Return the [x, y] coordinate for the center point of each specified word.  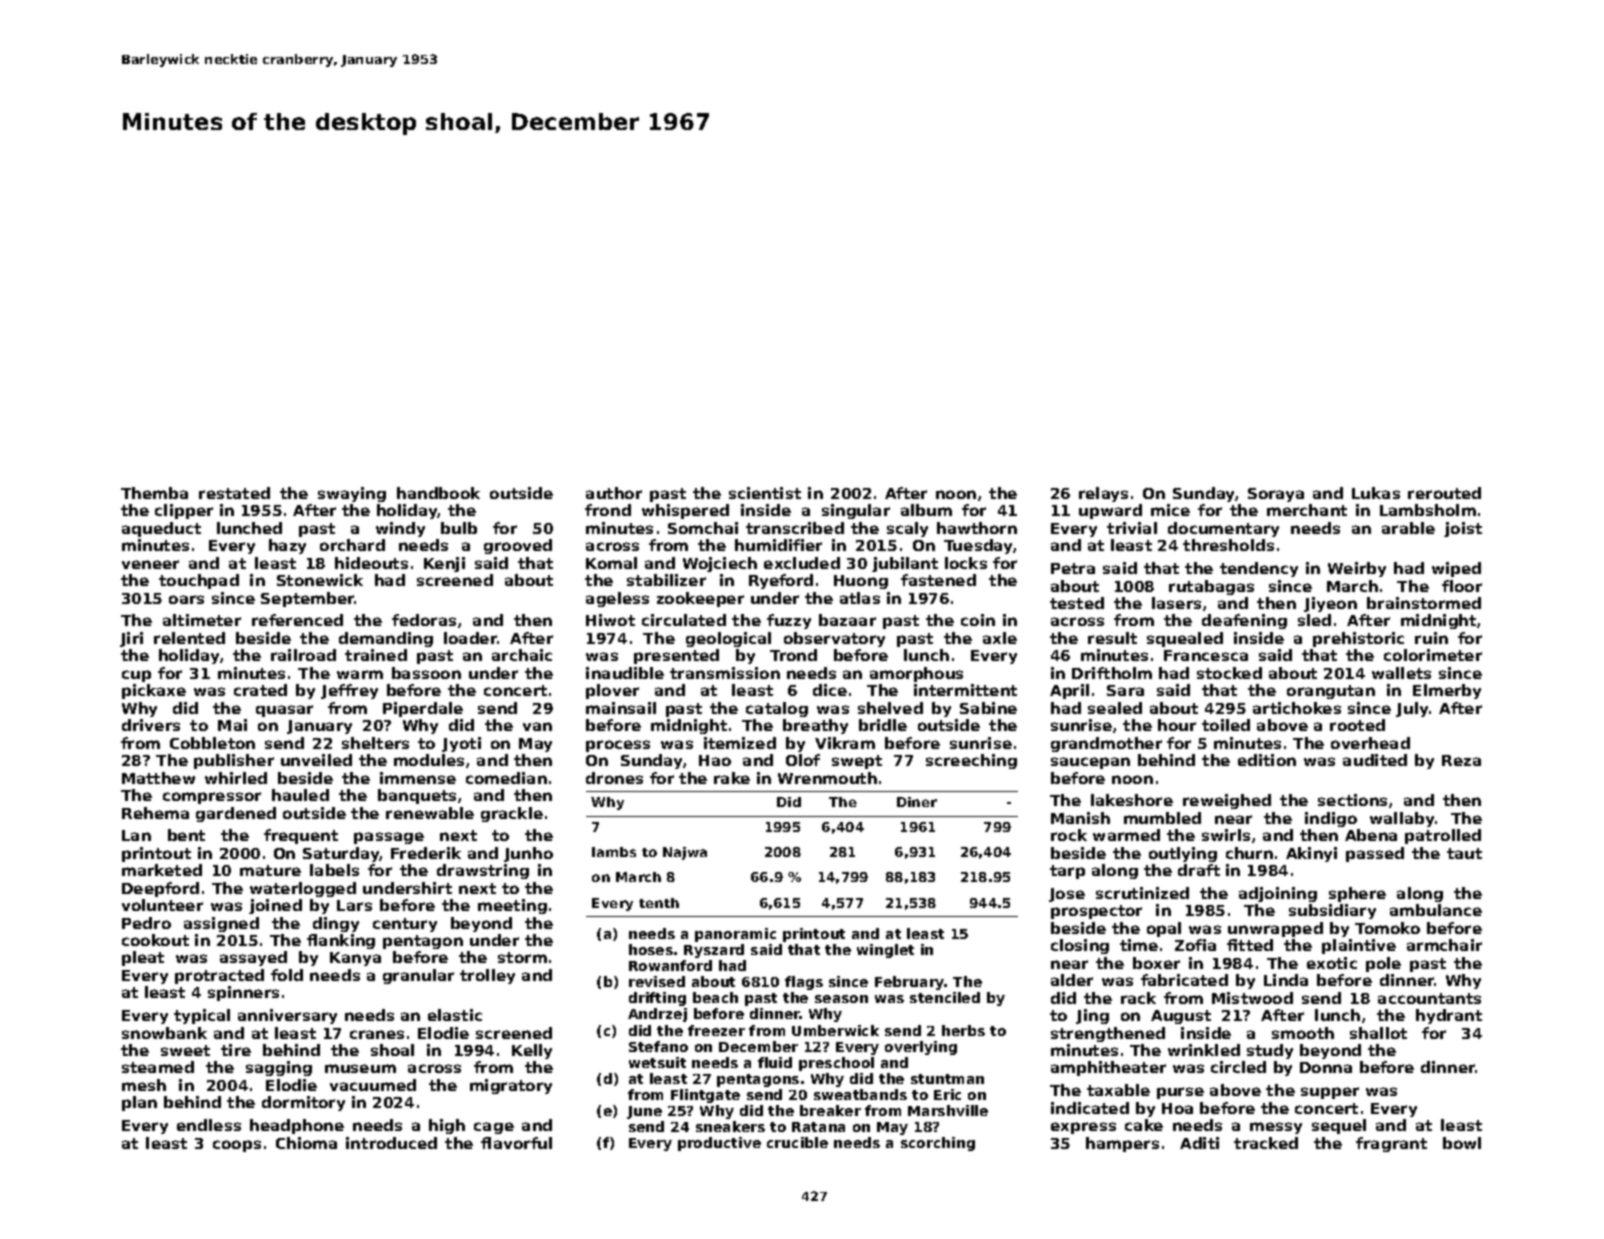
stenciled [945, 997]
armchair [1444, 945]
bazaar [847, 620]
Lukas [1376, 493]
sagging [279, 1068]
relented [189, 638]
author [614, 493]
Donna [1326, 1067]
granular [418, 976]
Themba [154, 493]
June [644, 1112]
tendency [1259, 569]
